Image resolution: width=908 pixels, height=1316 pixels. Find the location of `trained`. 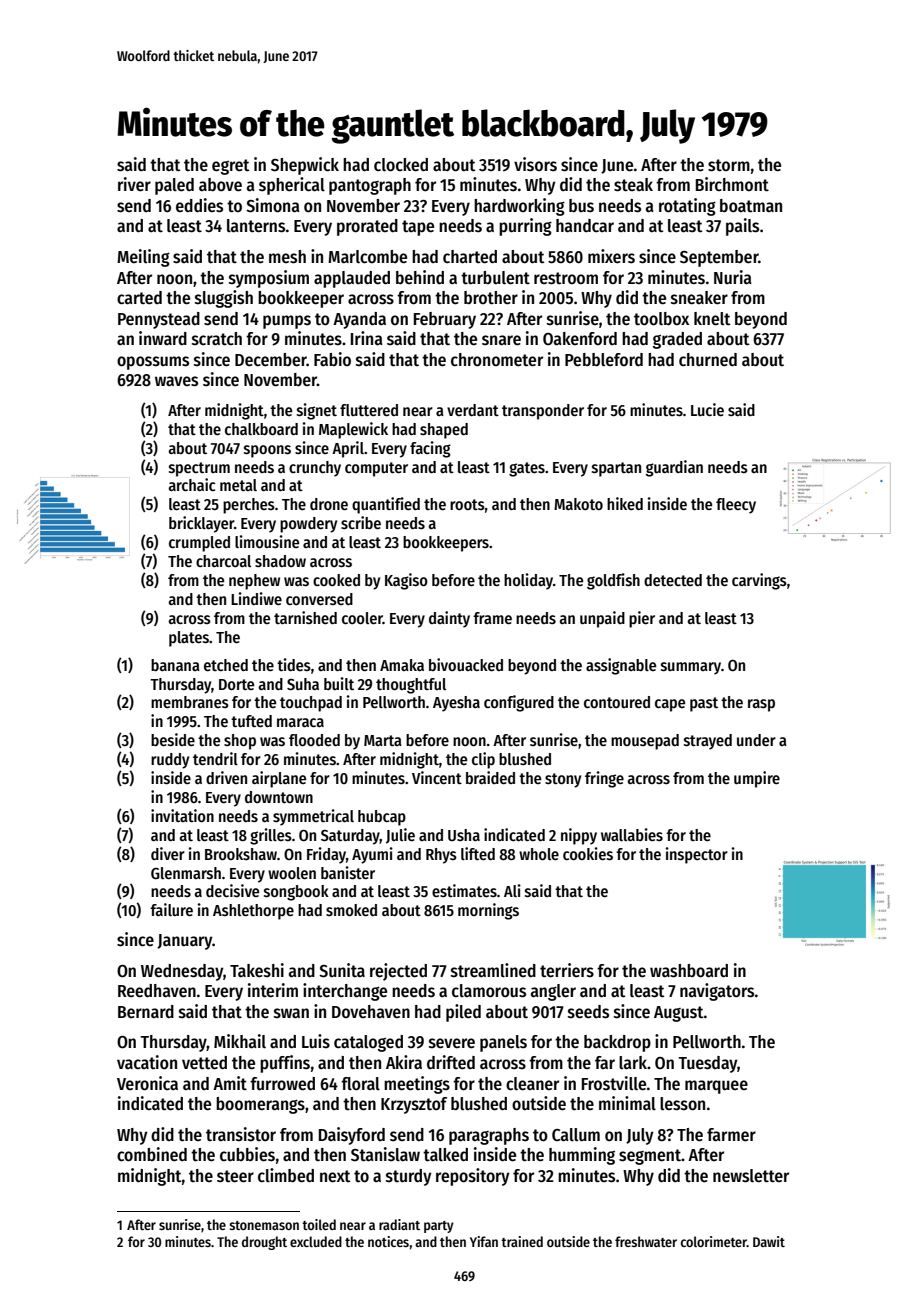

trained is located at coordinates (522, 1241).
